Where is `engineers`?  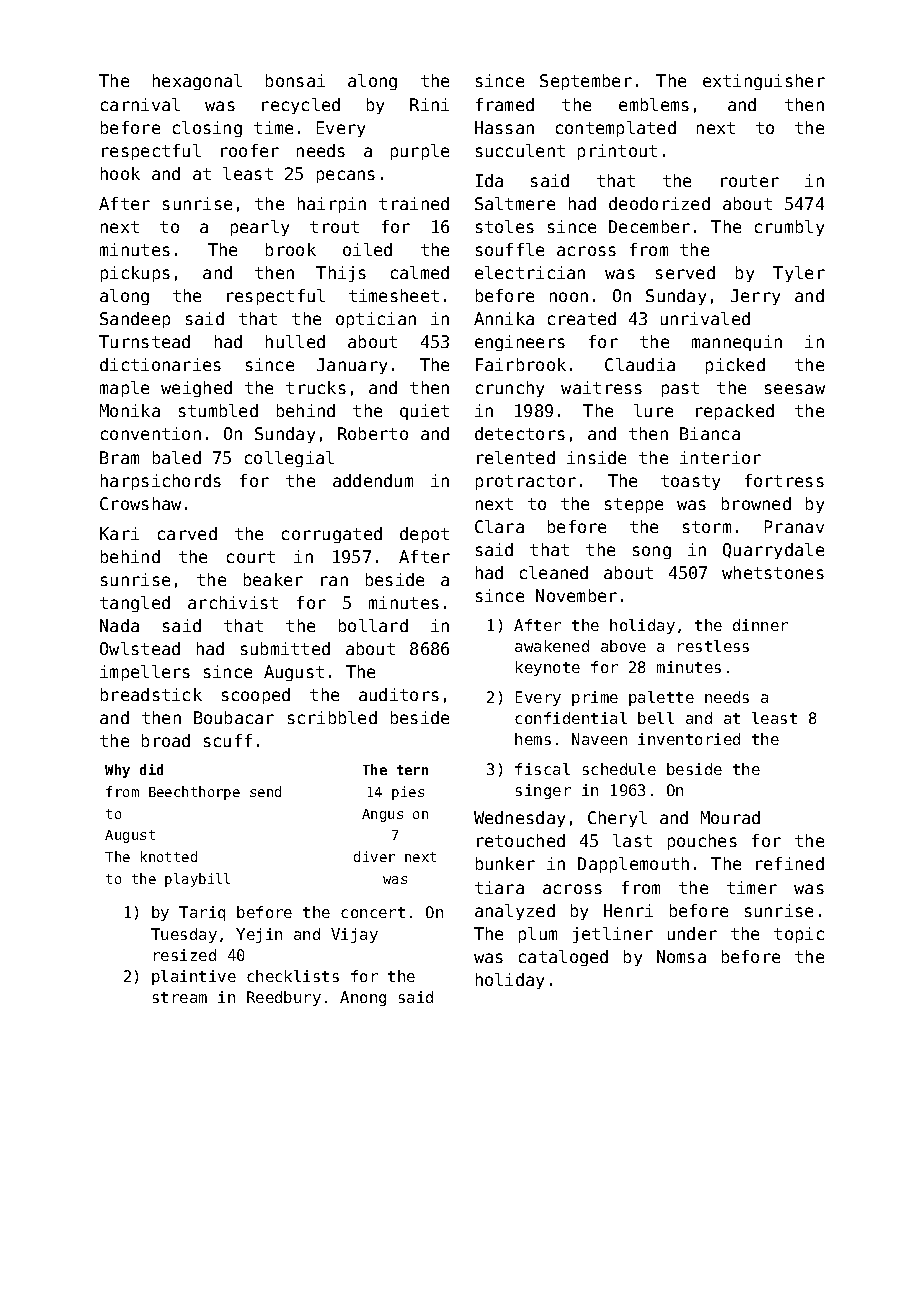 engineers is located at coordinates (520, 343).
